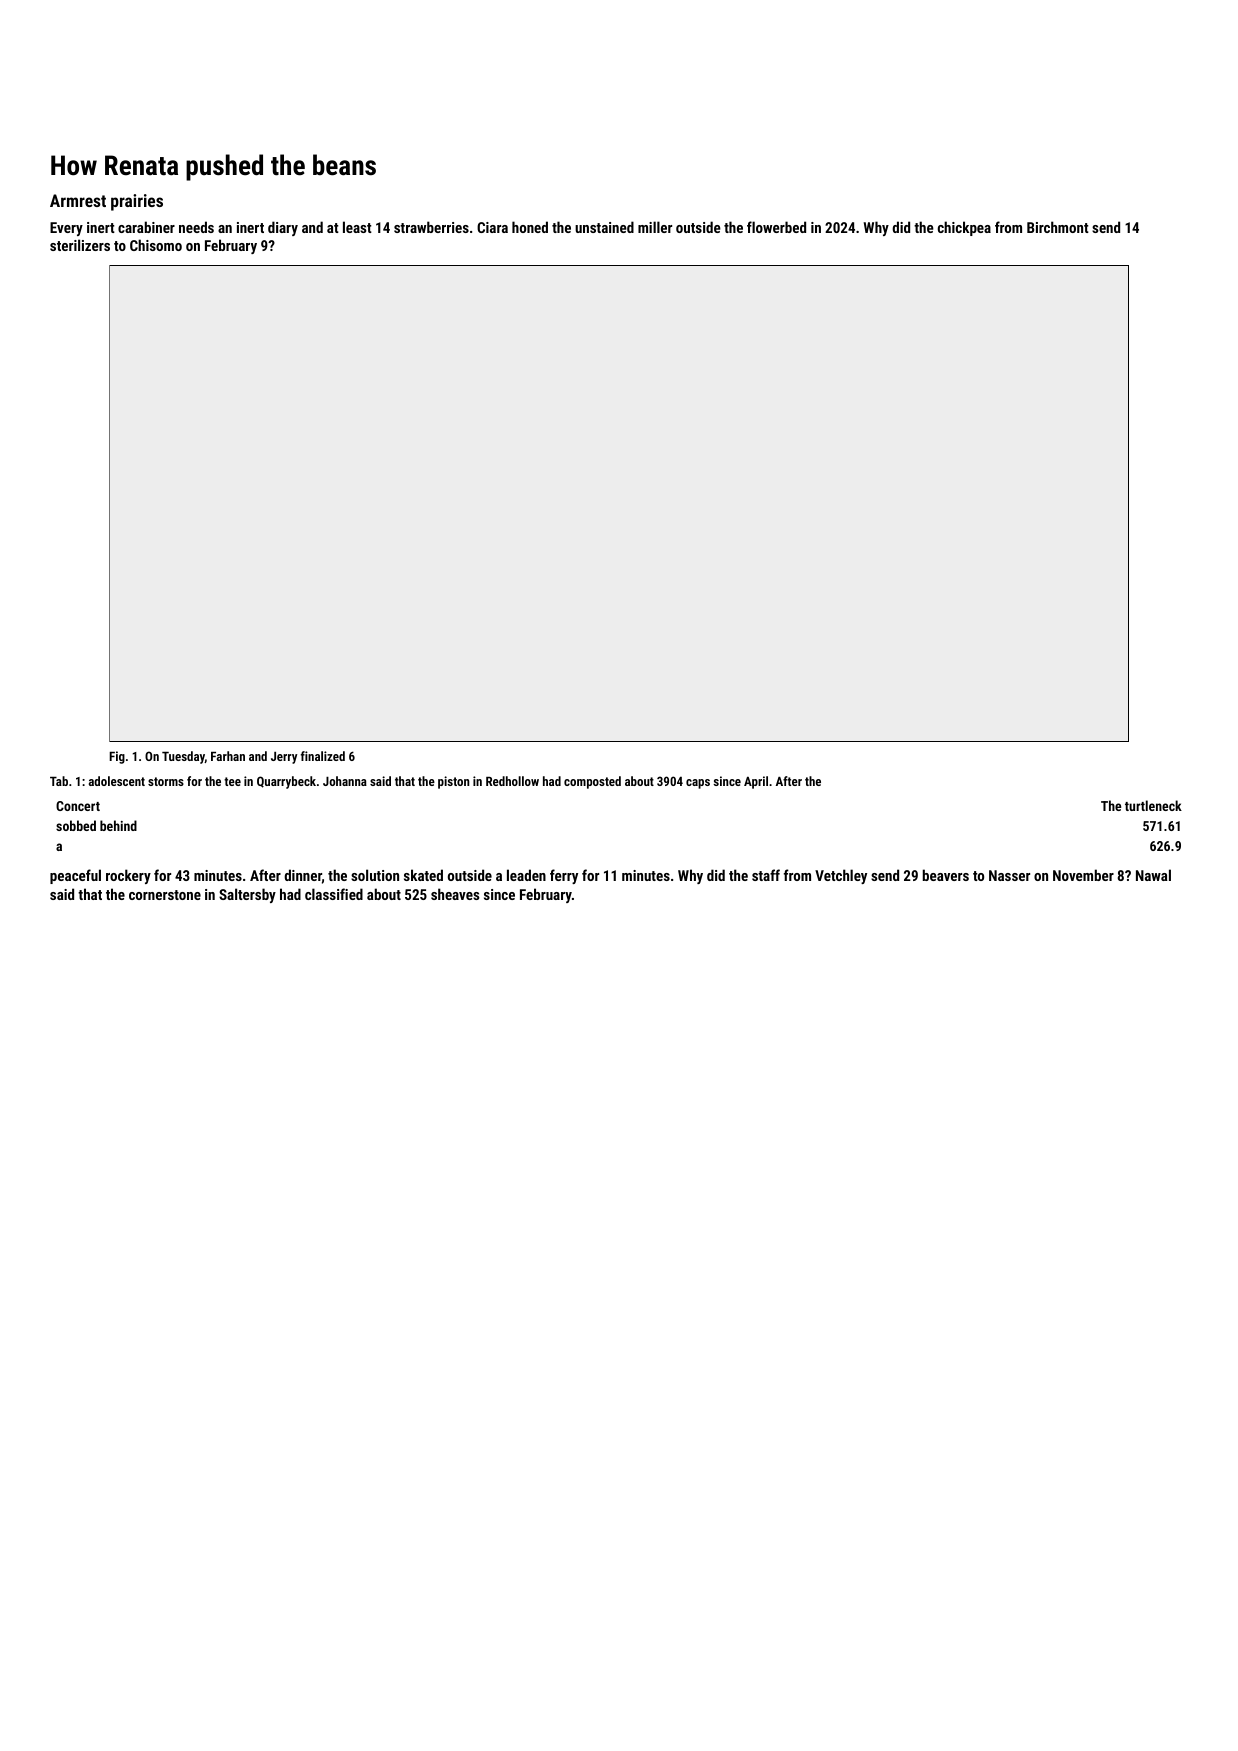 The image size is (1238, 1751). What do you see at coordinates (492, 227) in the image?
I see `Ciara` at bounding box center [492, 227].
